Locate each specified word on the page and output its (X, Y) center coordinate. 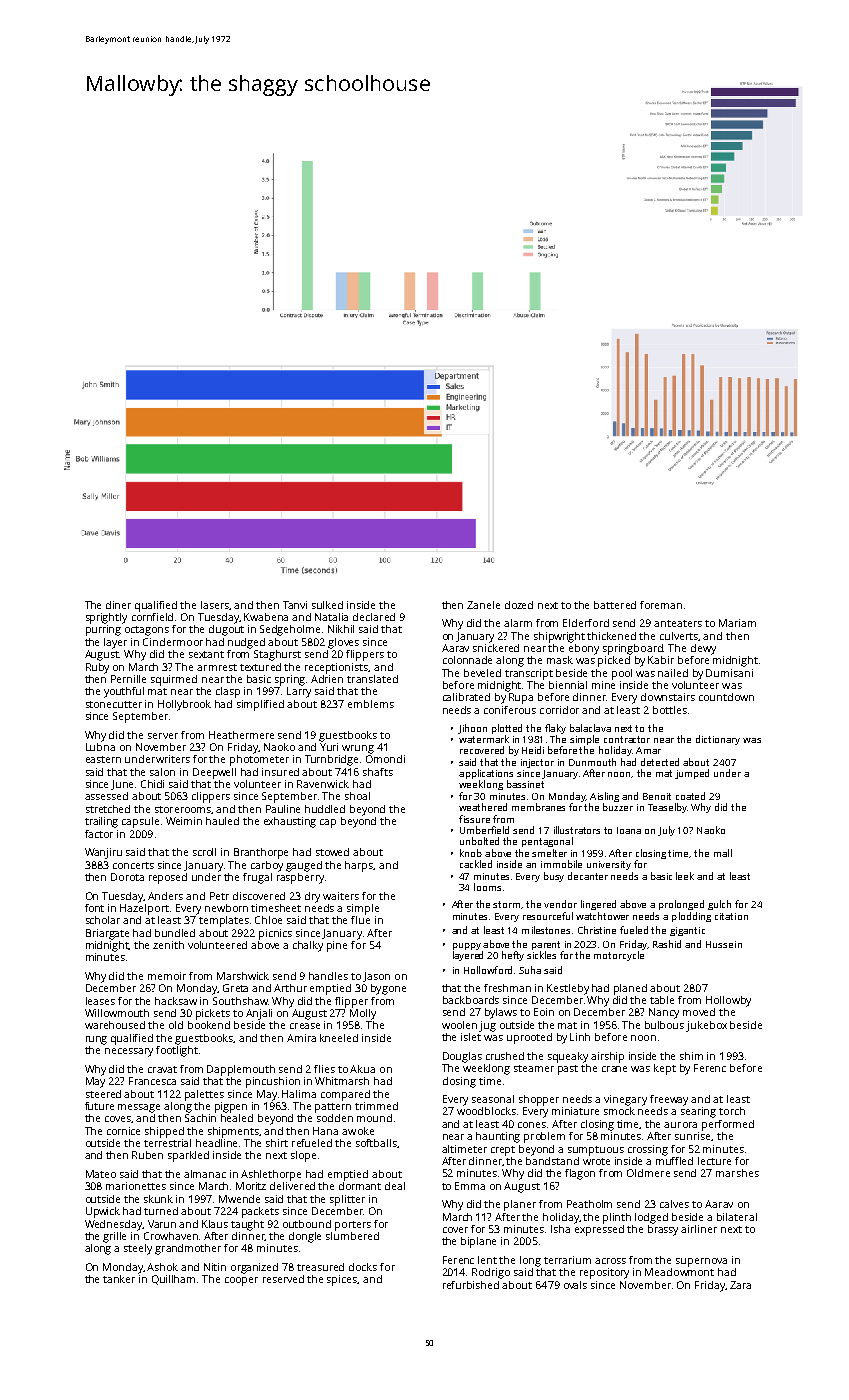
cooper (241, 1281)
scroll (204, 852)
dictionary (718, 740)
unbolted (479, 841)
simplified (260, 705)
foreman (661, 605)
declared (374, 617)
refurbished (471, 1285)
